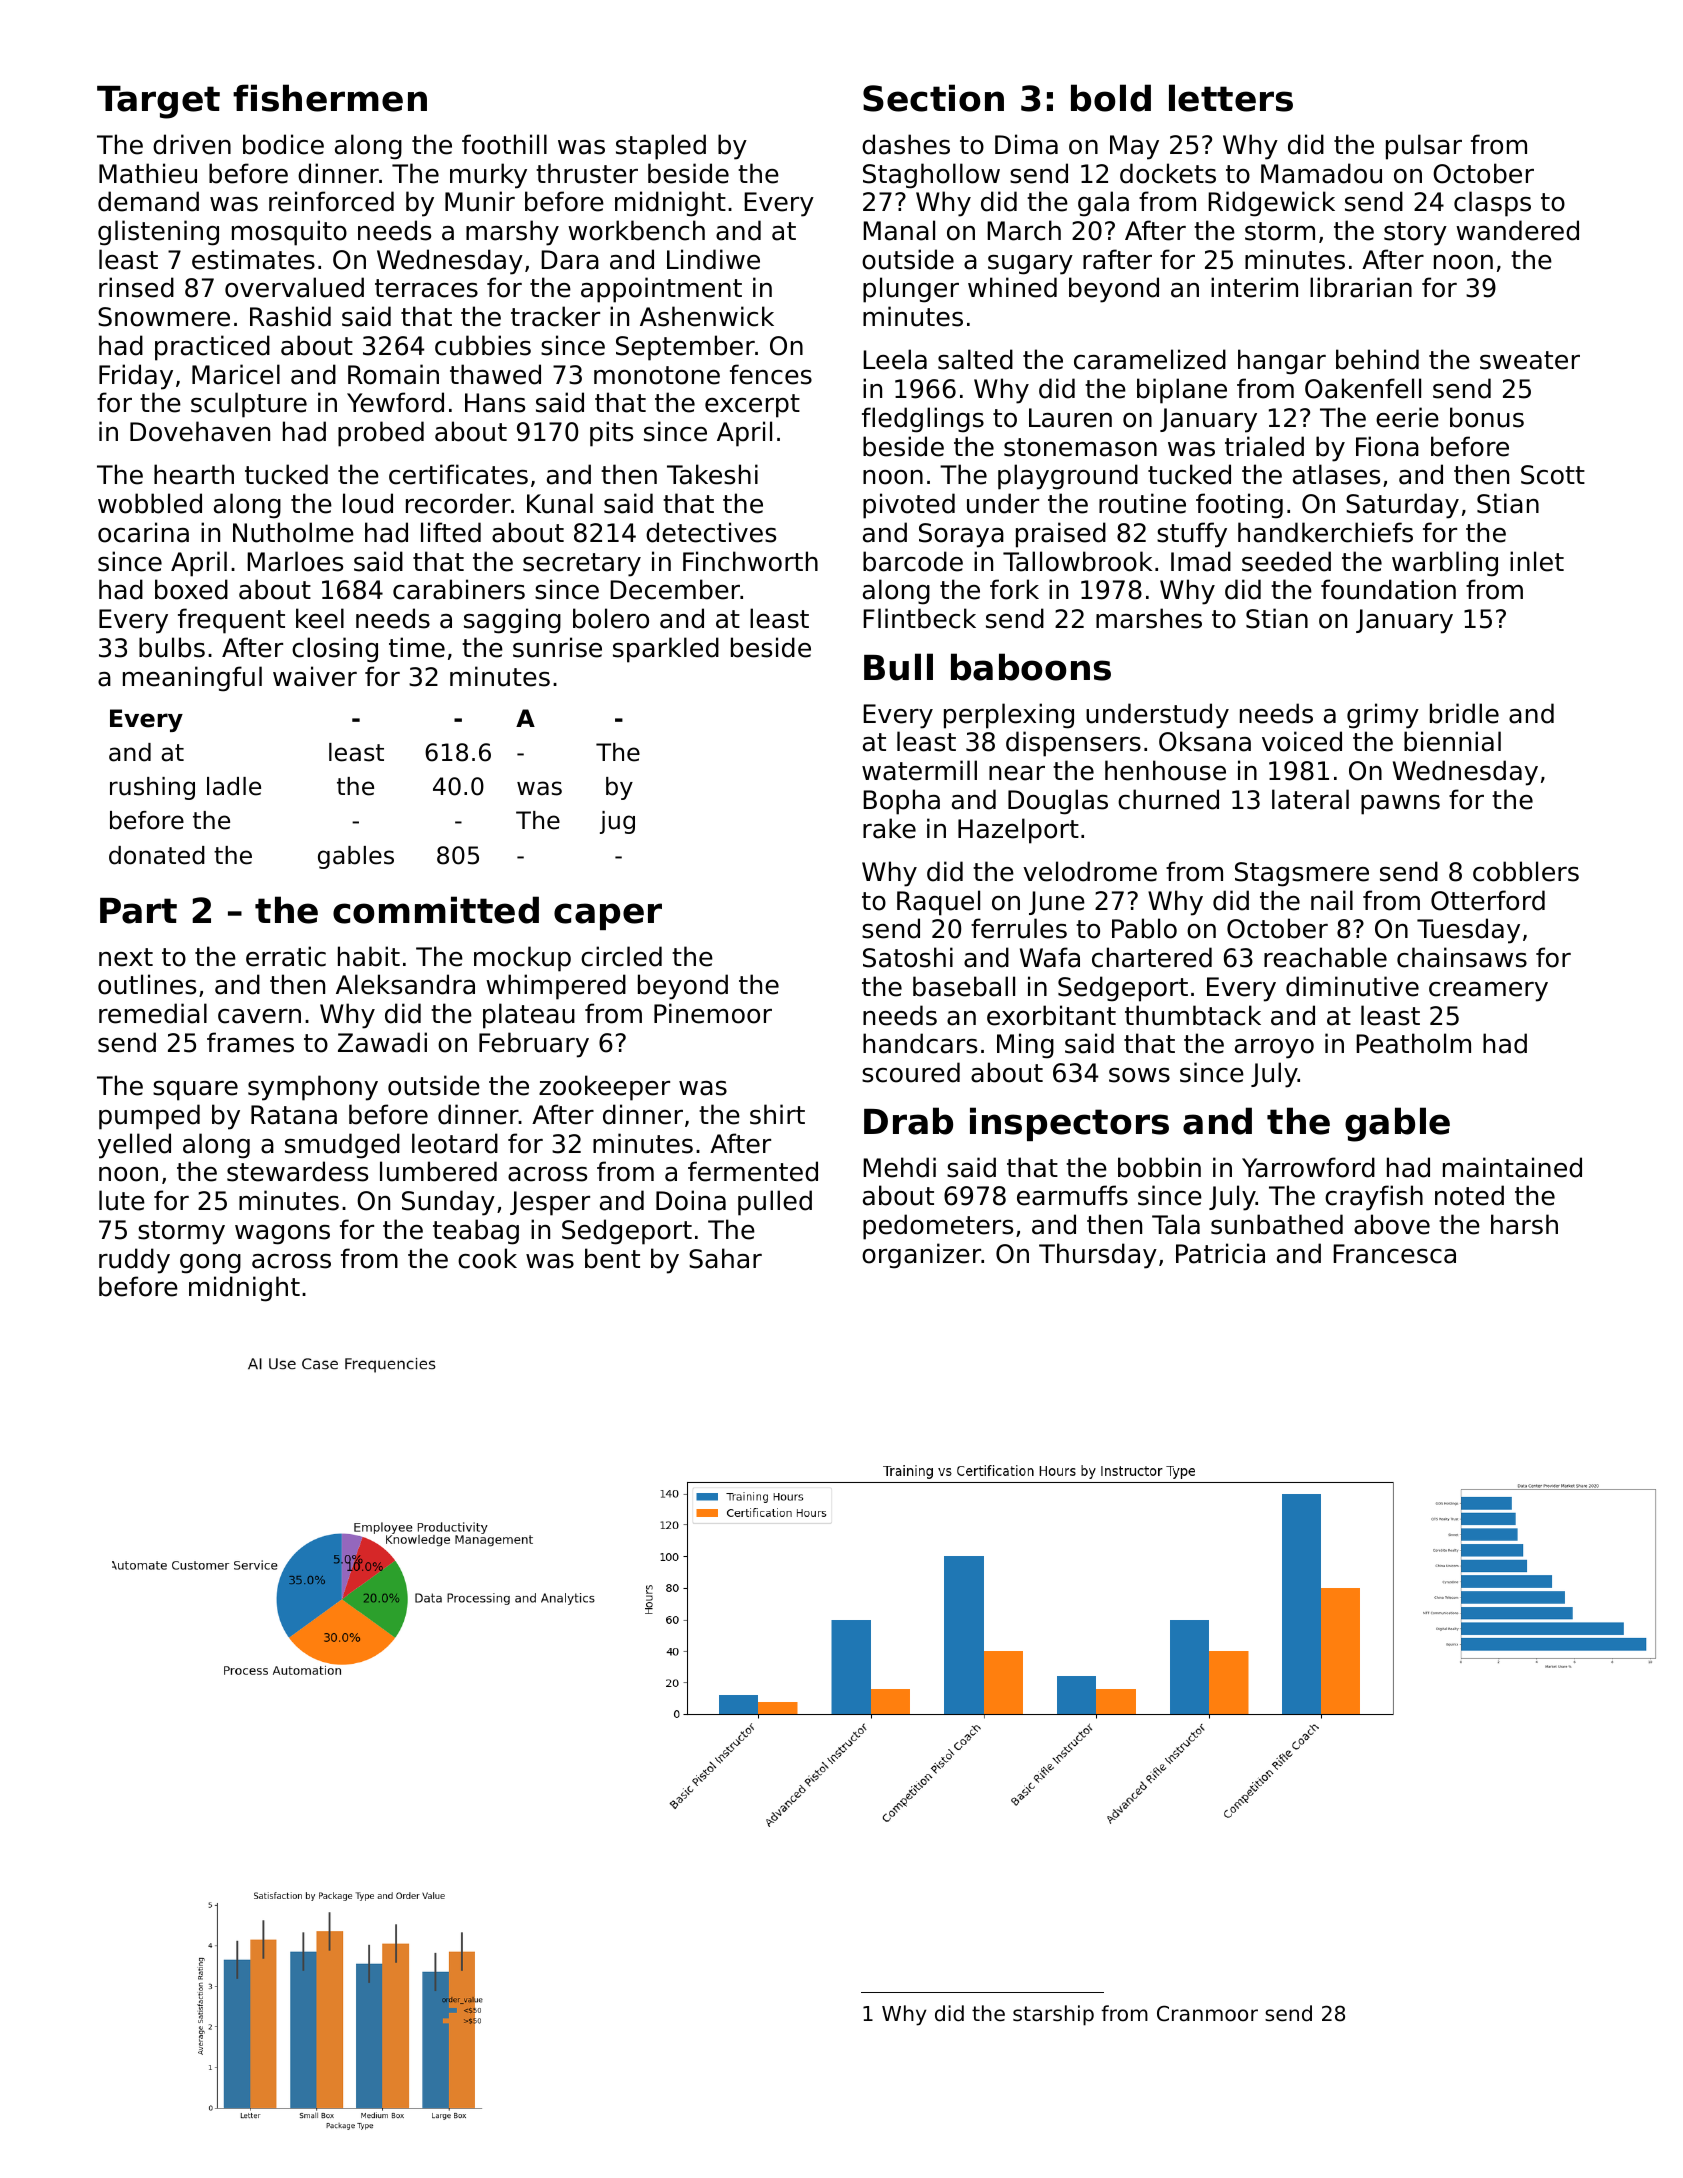 This screenshot has width=1683, height=2178. I want to click on cook, so click(487, 1258).
